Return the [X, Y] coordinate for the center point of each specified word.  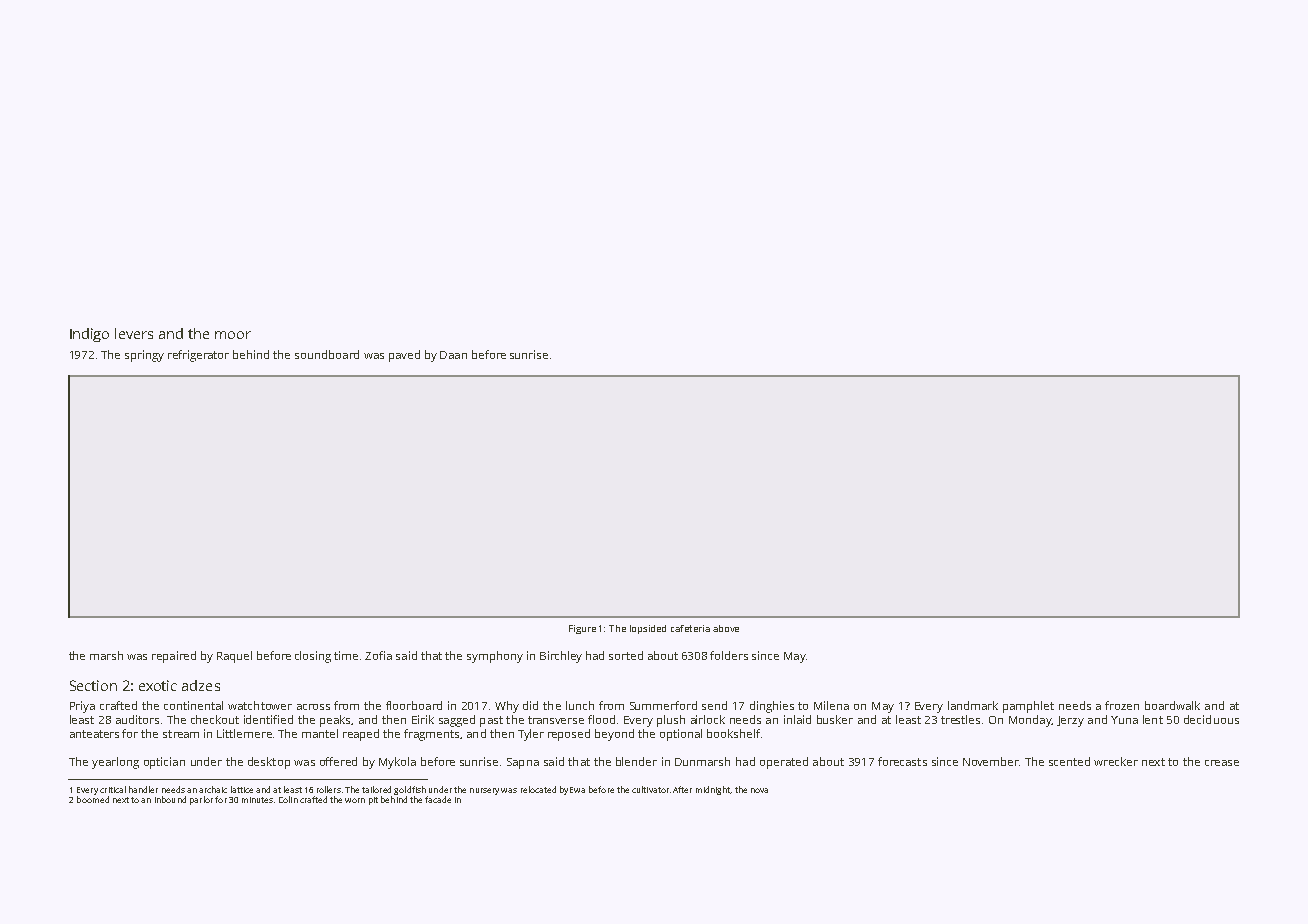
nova [759, 790]
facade [438, 799]
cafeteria [690, 628]
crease [1222, 763]
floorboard [414, 705]
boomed [93, 799]
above [726, 628]
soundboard [327, 354]
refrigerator [198, 356]
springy [144, 356]
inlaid [797, 719]
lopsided [648, 629]
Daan [453, 355]
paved [404, 356]
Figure [582, 629]
